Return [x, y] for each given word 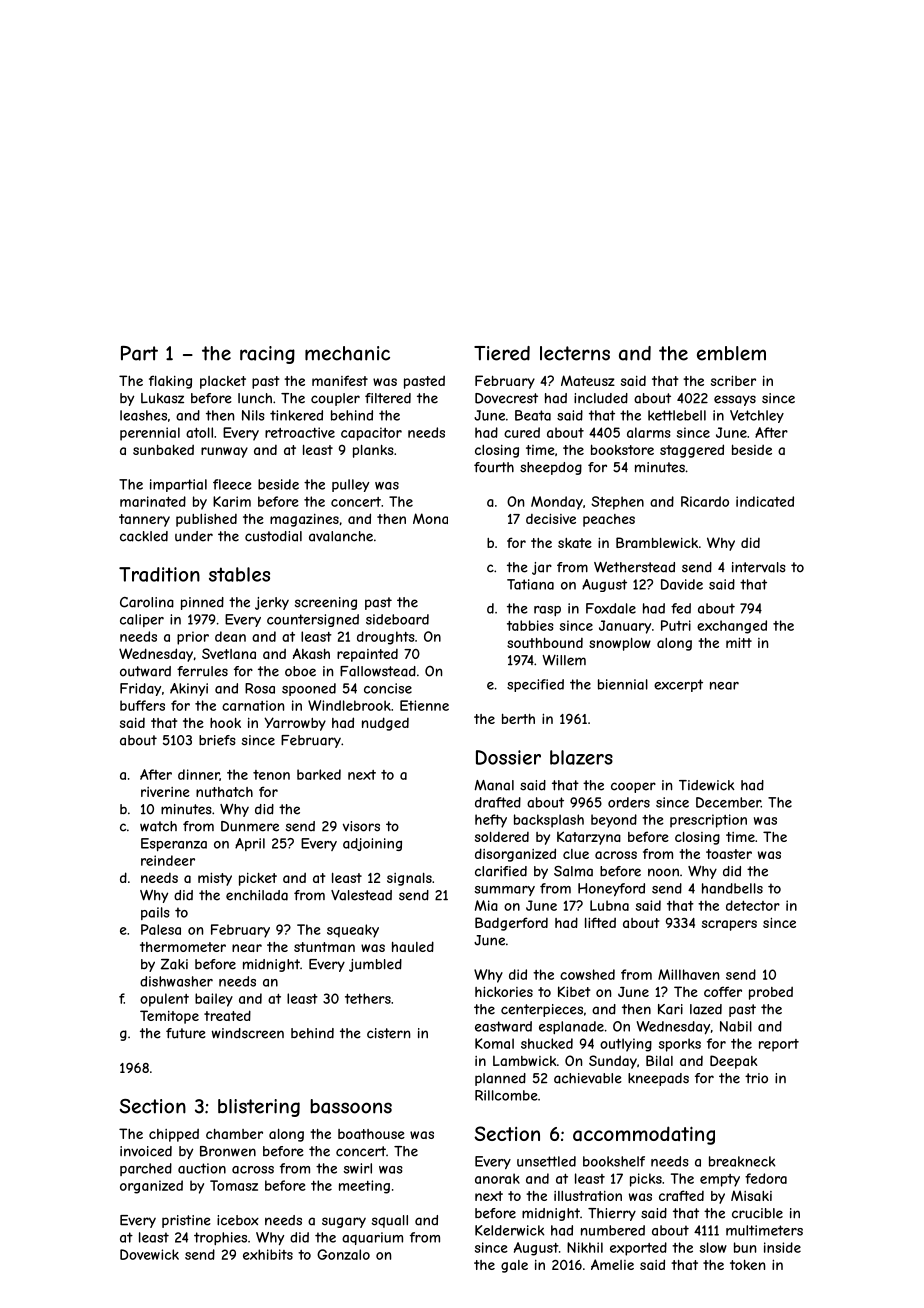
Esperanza [174, 844]
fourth [494, 467]
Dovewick [149, 1254]
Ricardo [705, 501]
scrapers [729, 925]
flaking [170, 382]
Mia [486, 905]
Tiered [502, 353]
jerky [272, 603]
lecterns [575, 353]
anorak [497, 1178]
